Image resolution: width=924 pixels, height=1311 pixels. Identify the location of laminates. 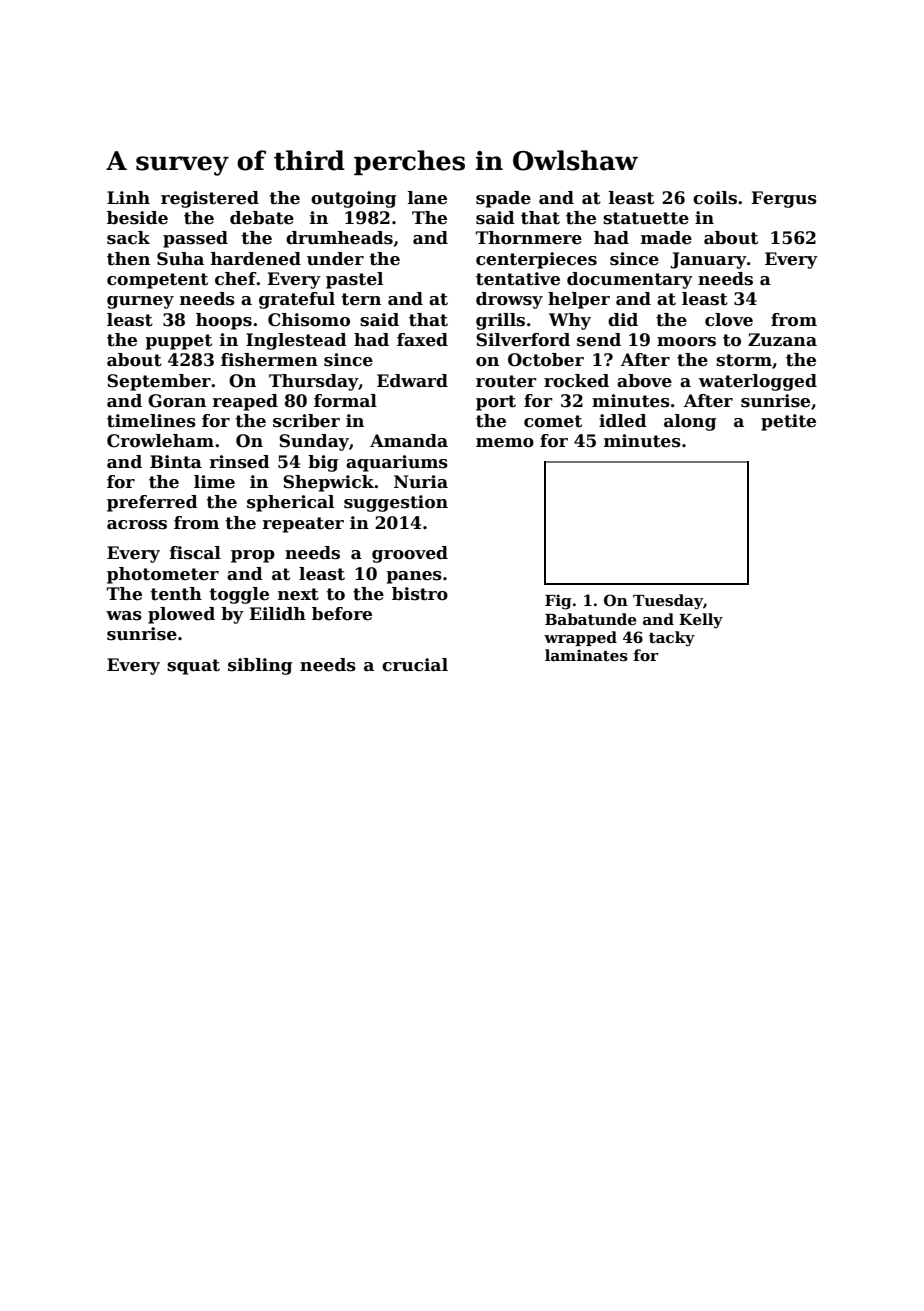
(586, 655).
